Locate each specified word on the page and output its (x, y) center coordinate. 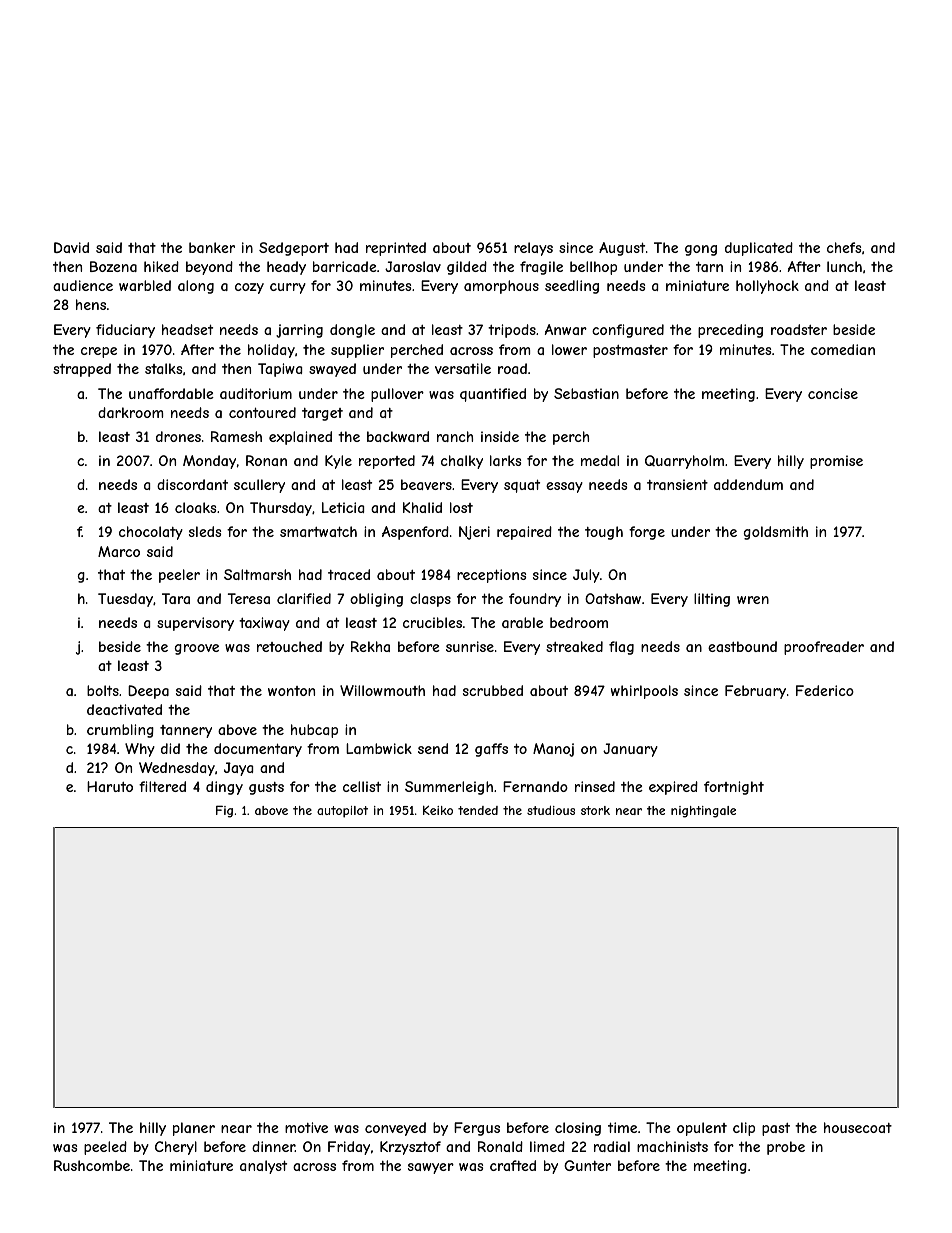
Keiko (438, 810)
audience (83, 285)
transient (677, 484)
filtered (162, 786)
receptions (491, 576)
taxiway (264, 624)
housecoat (858, 1127)
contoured (262, 412)
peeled (105, 1148)
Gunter (587, 1165)
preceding (730, 331)
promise (836, 462)
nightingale (703, 812)
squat (522, 486)
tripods (512, 331)
